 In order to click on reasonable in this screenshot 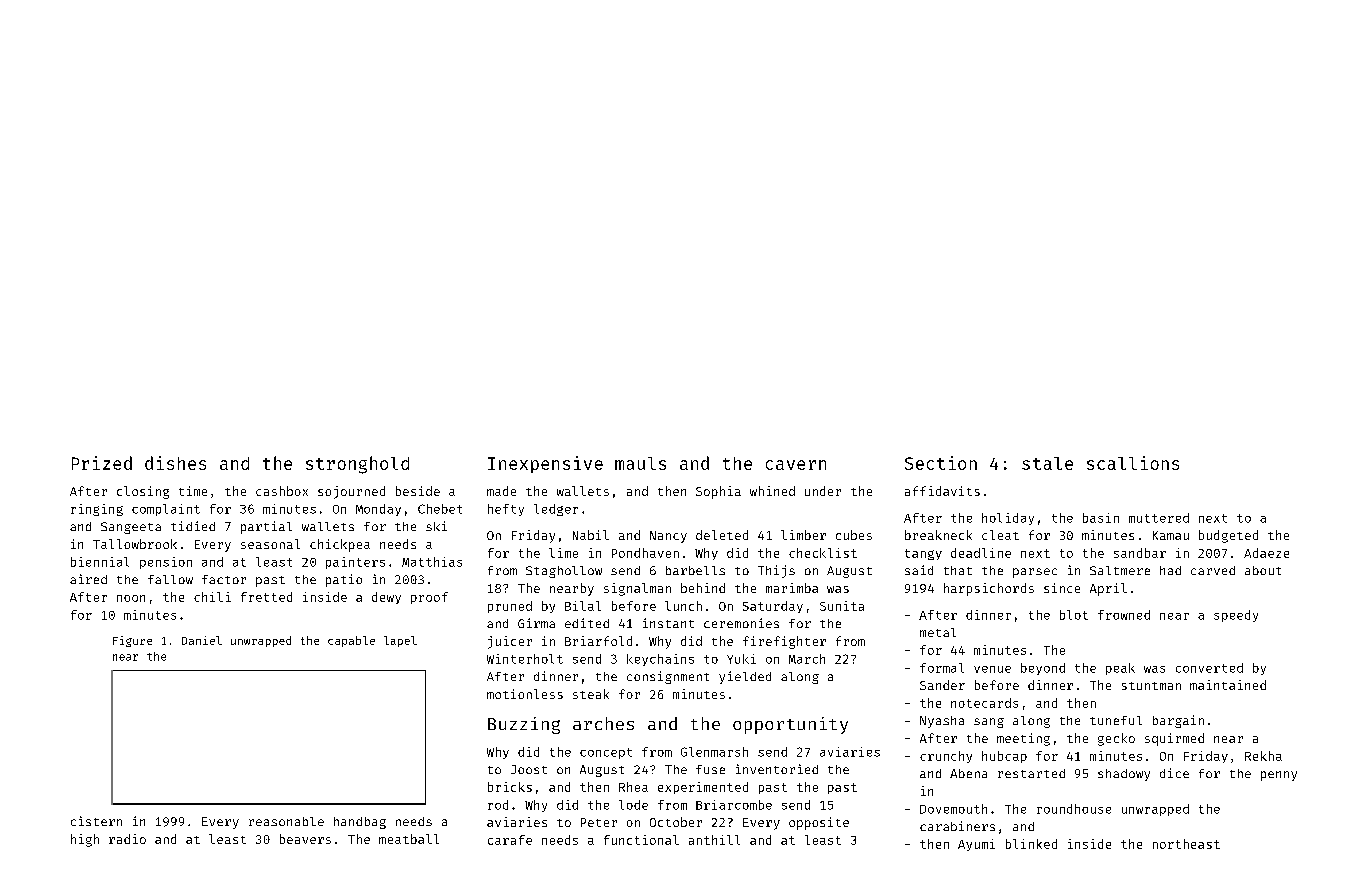, I will do `click(286, 821)`.
